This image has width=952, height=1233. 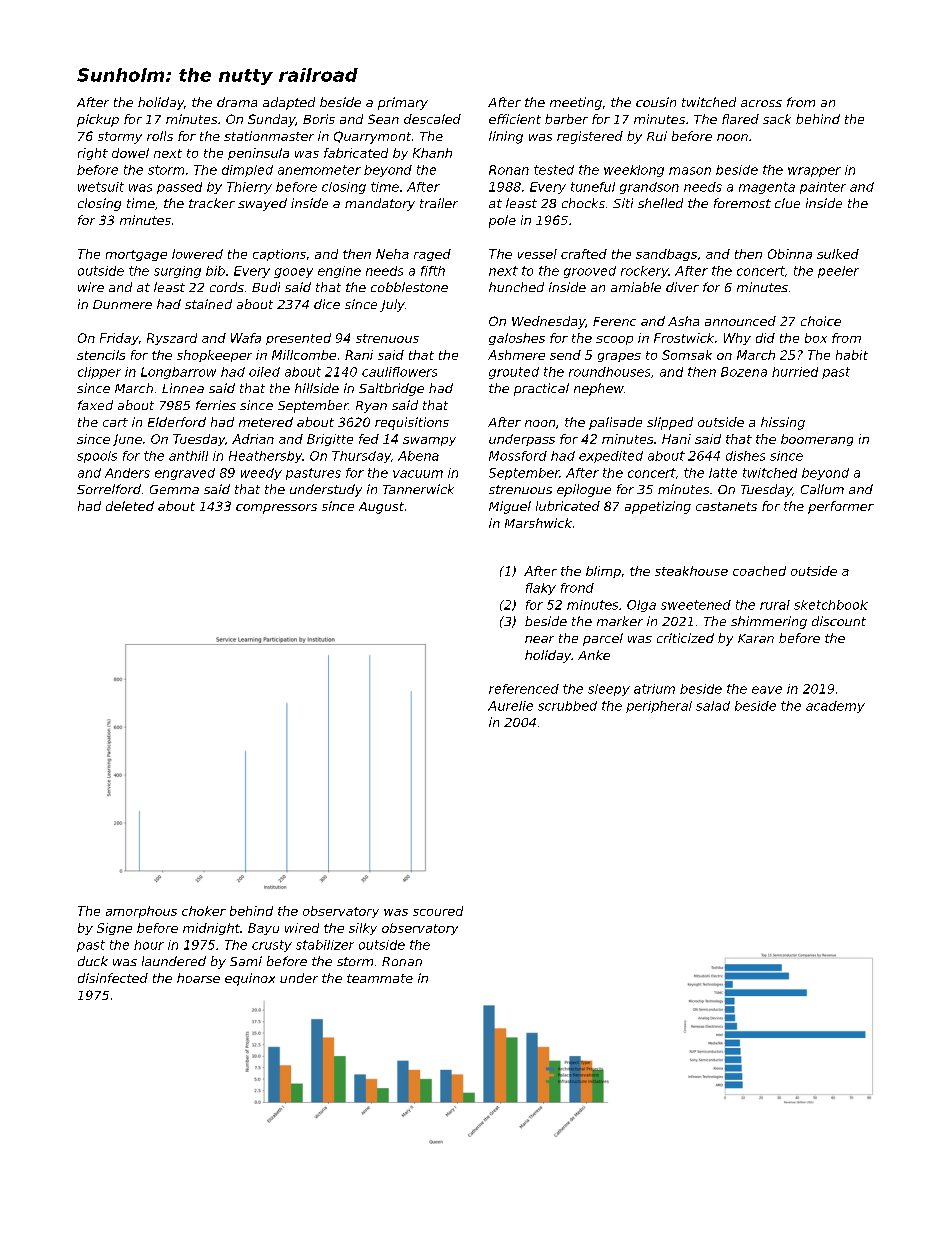 I want to click on teammate, so click(x=380, y=978).
